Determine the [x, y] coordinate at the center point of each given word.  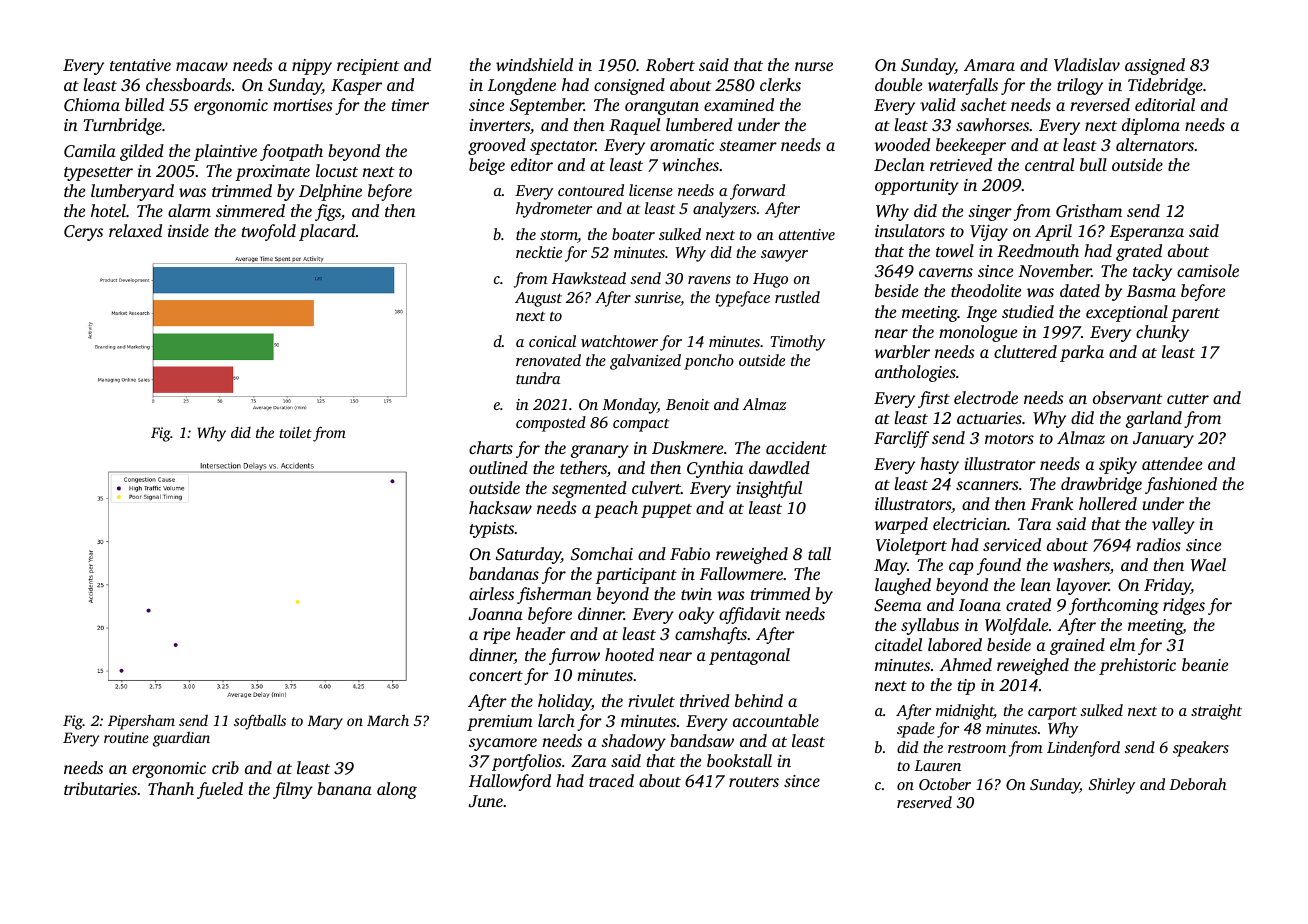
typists [492, 530]
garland [1154, 419]
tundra [538, 378]
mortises [303, 105]
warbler [902, 351]
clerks [780, 84]
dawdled [779, 467]
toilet [295, 432]
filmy [293, 790]
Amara [989, 65]
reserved [924, 802]
